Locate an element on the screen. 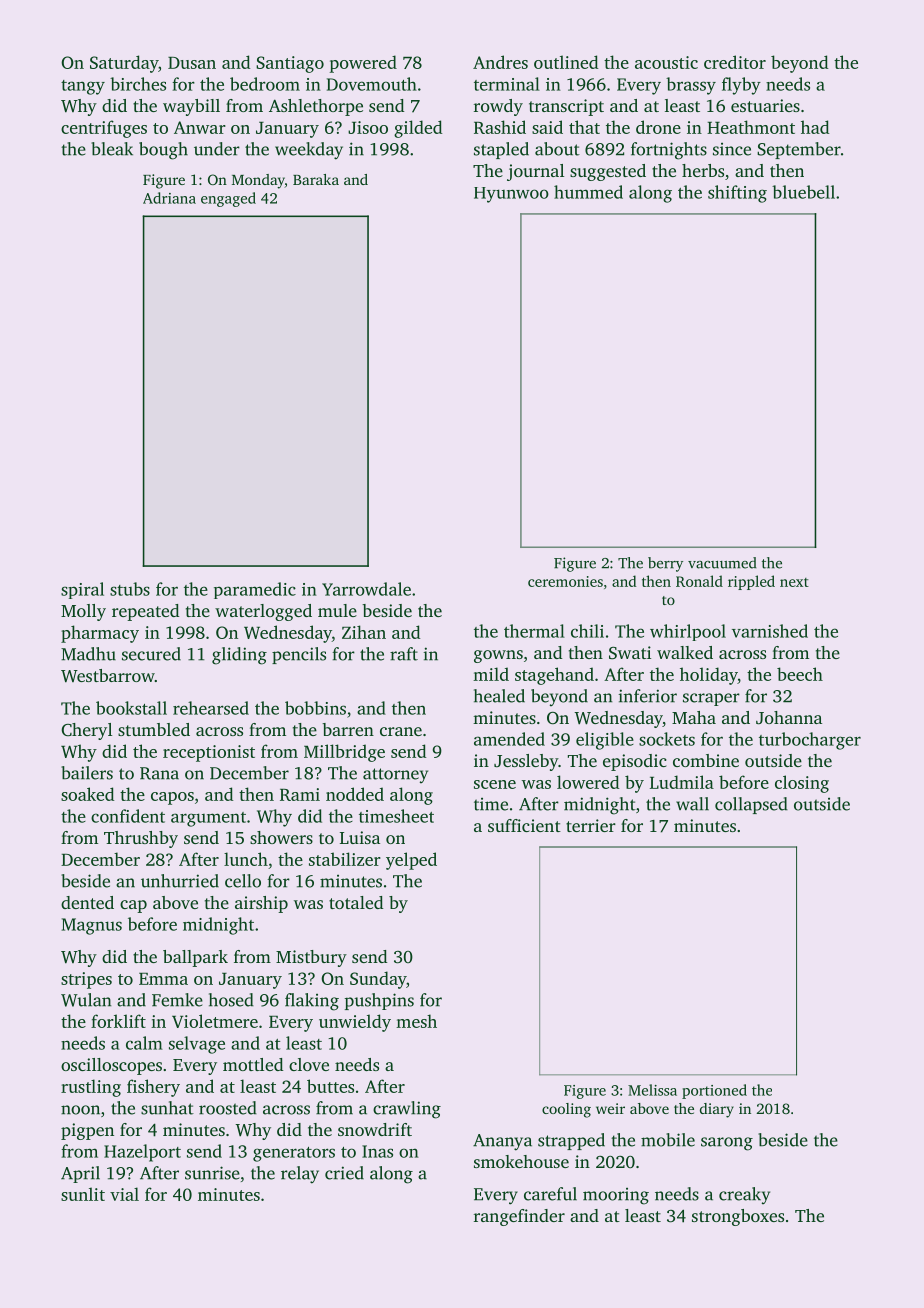  mooring is located at coordinates (616, 1196).
